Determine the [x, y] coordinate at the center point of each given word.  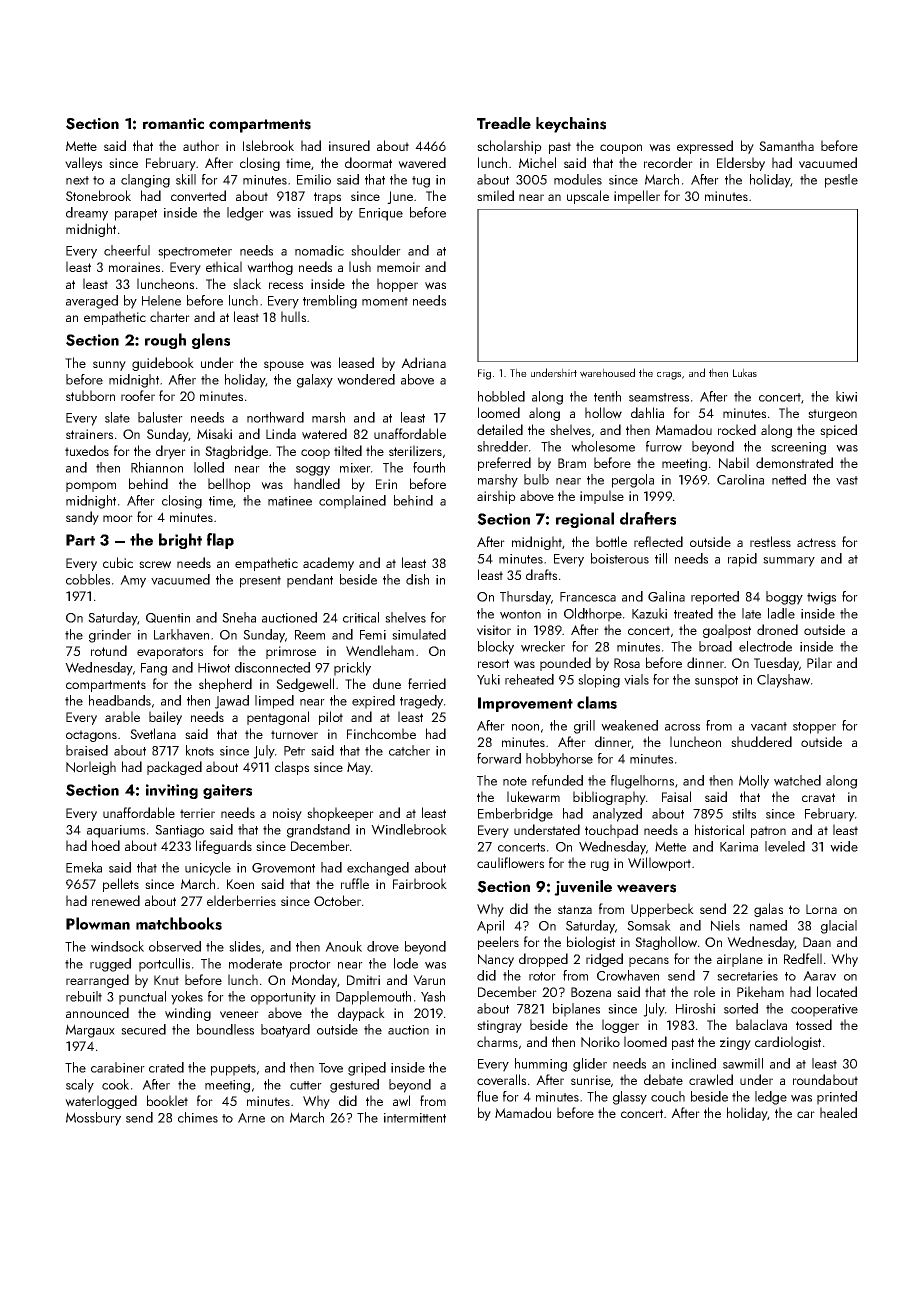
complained [352, 502]
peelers [498, 943]
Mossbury [93, 1119]
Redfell [803, 958]
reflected [658, 541]
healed [838, 1112]
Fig [484, 374]
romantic [173, 123]
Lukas [745, 372]
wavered [422, 163]
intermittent [415, 1118]
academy [328, 564]
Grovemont [283, 868]
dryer [171, 452]
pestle [841, 181]
